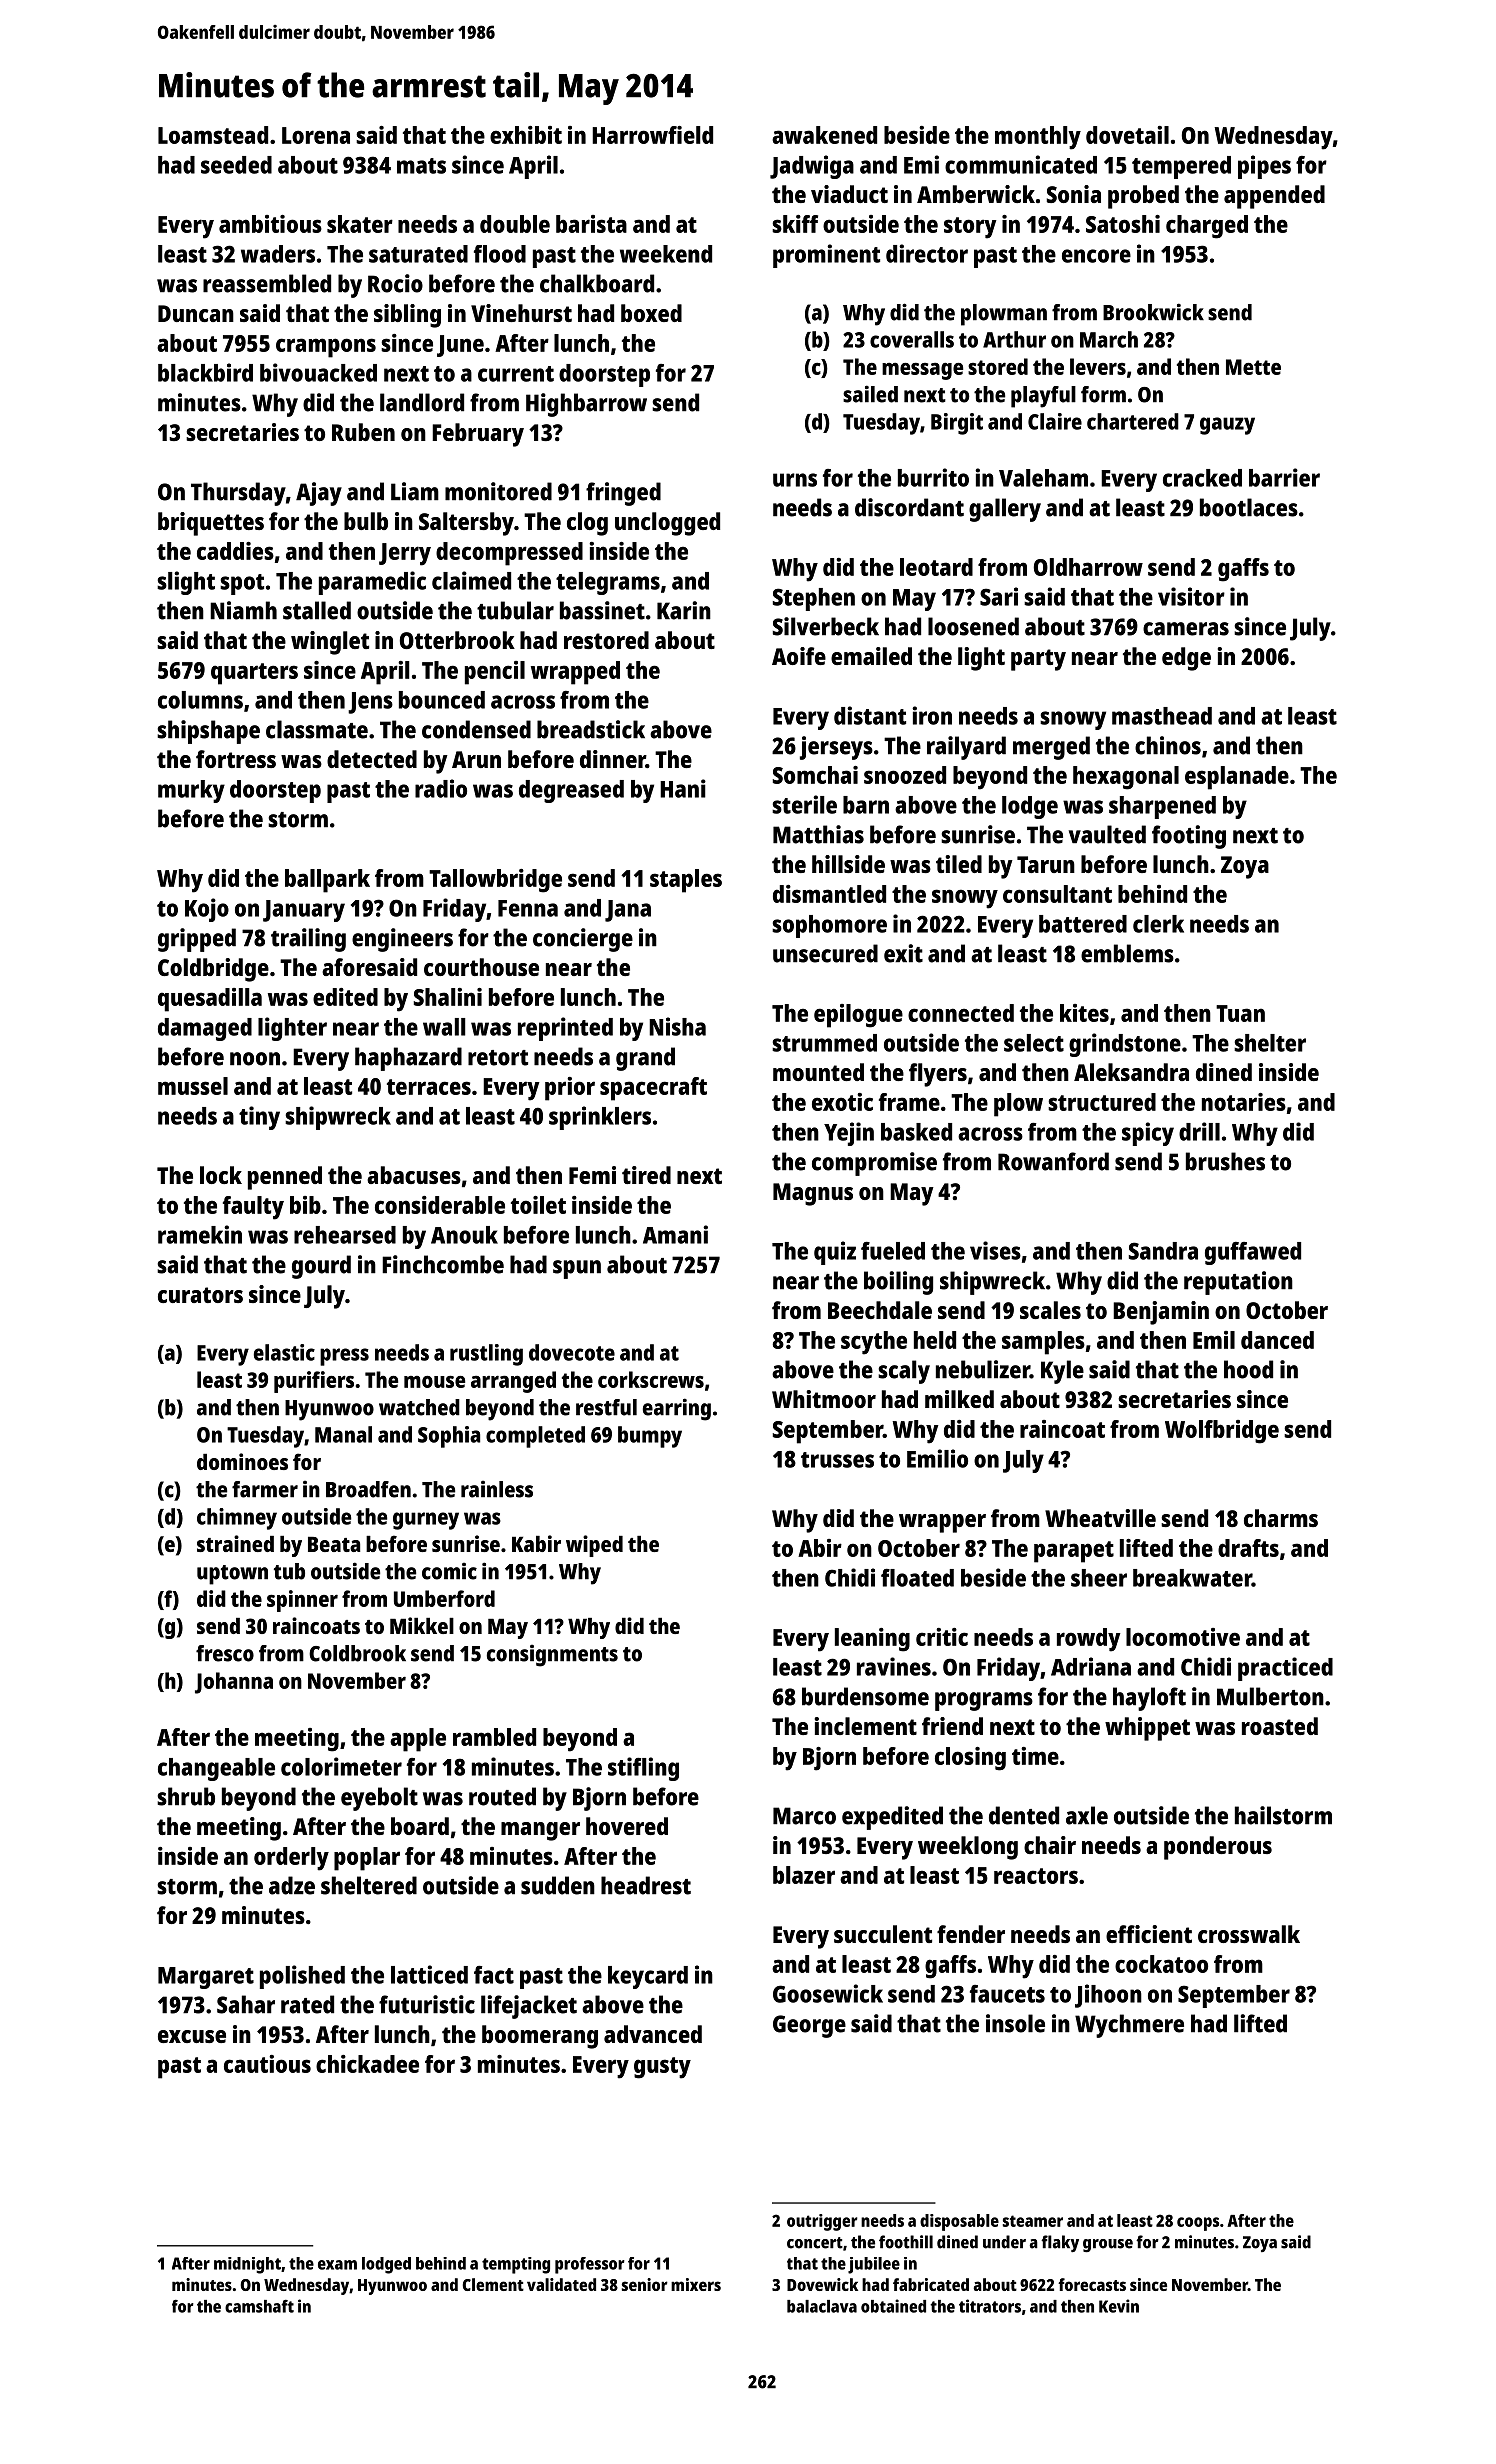 The height and width of the screenshot is (2464, 1496). I want to click on spinner, so click(302, 1601).
